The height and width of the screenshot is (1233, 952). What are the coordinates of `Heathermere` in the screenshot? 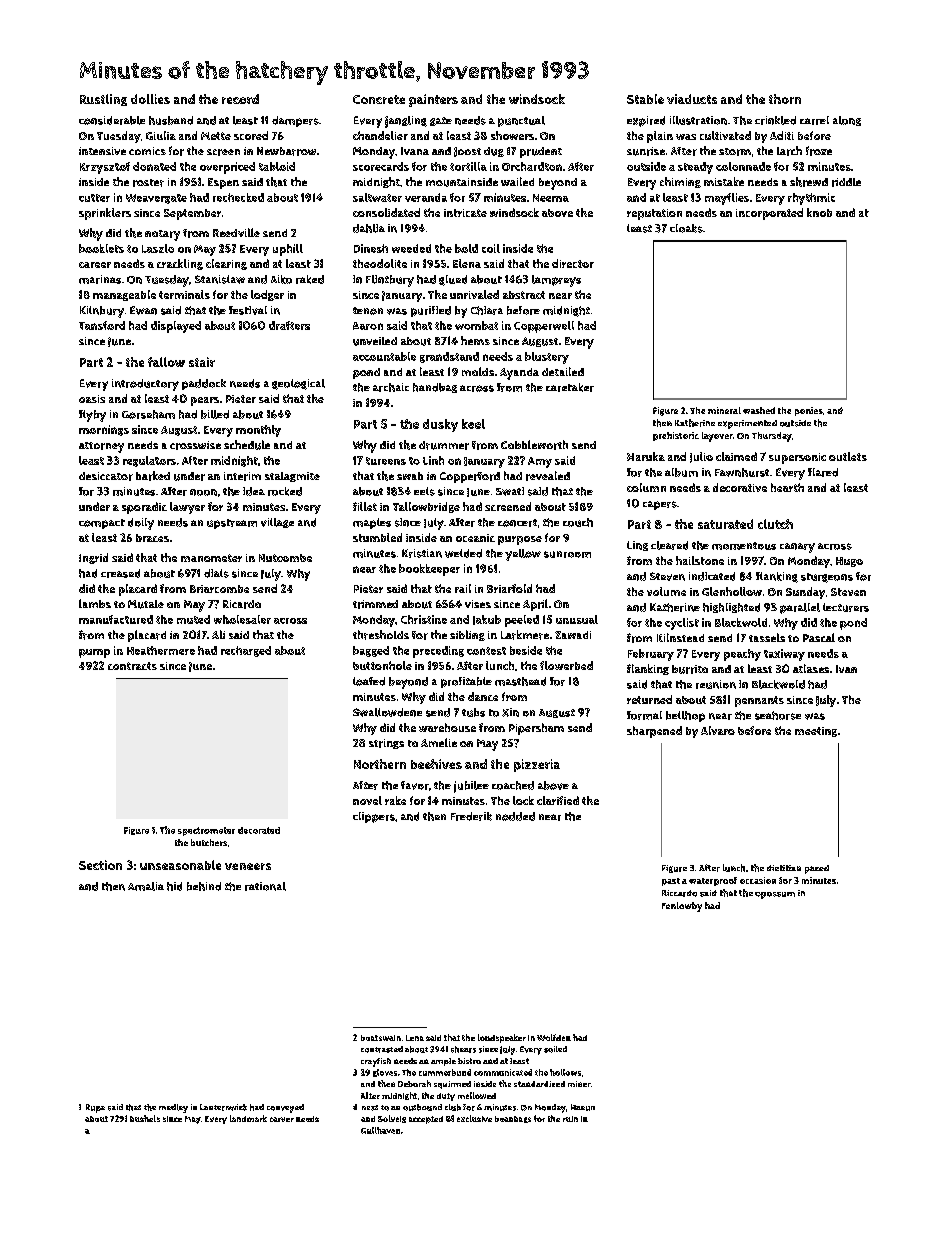 It's located at (161, 650).
